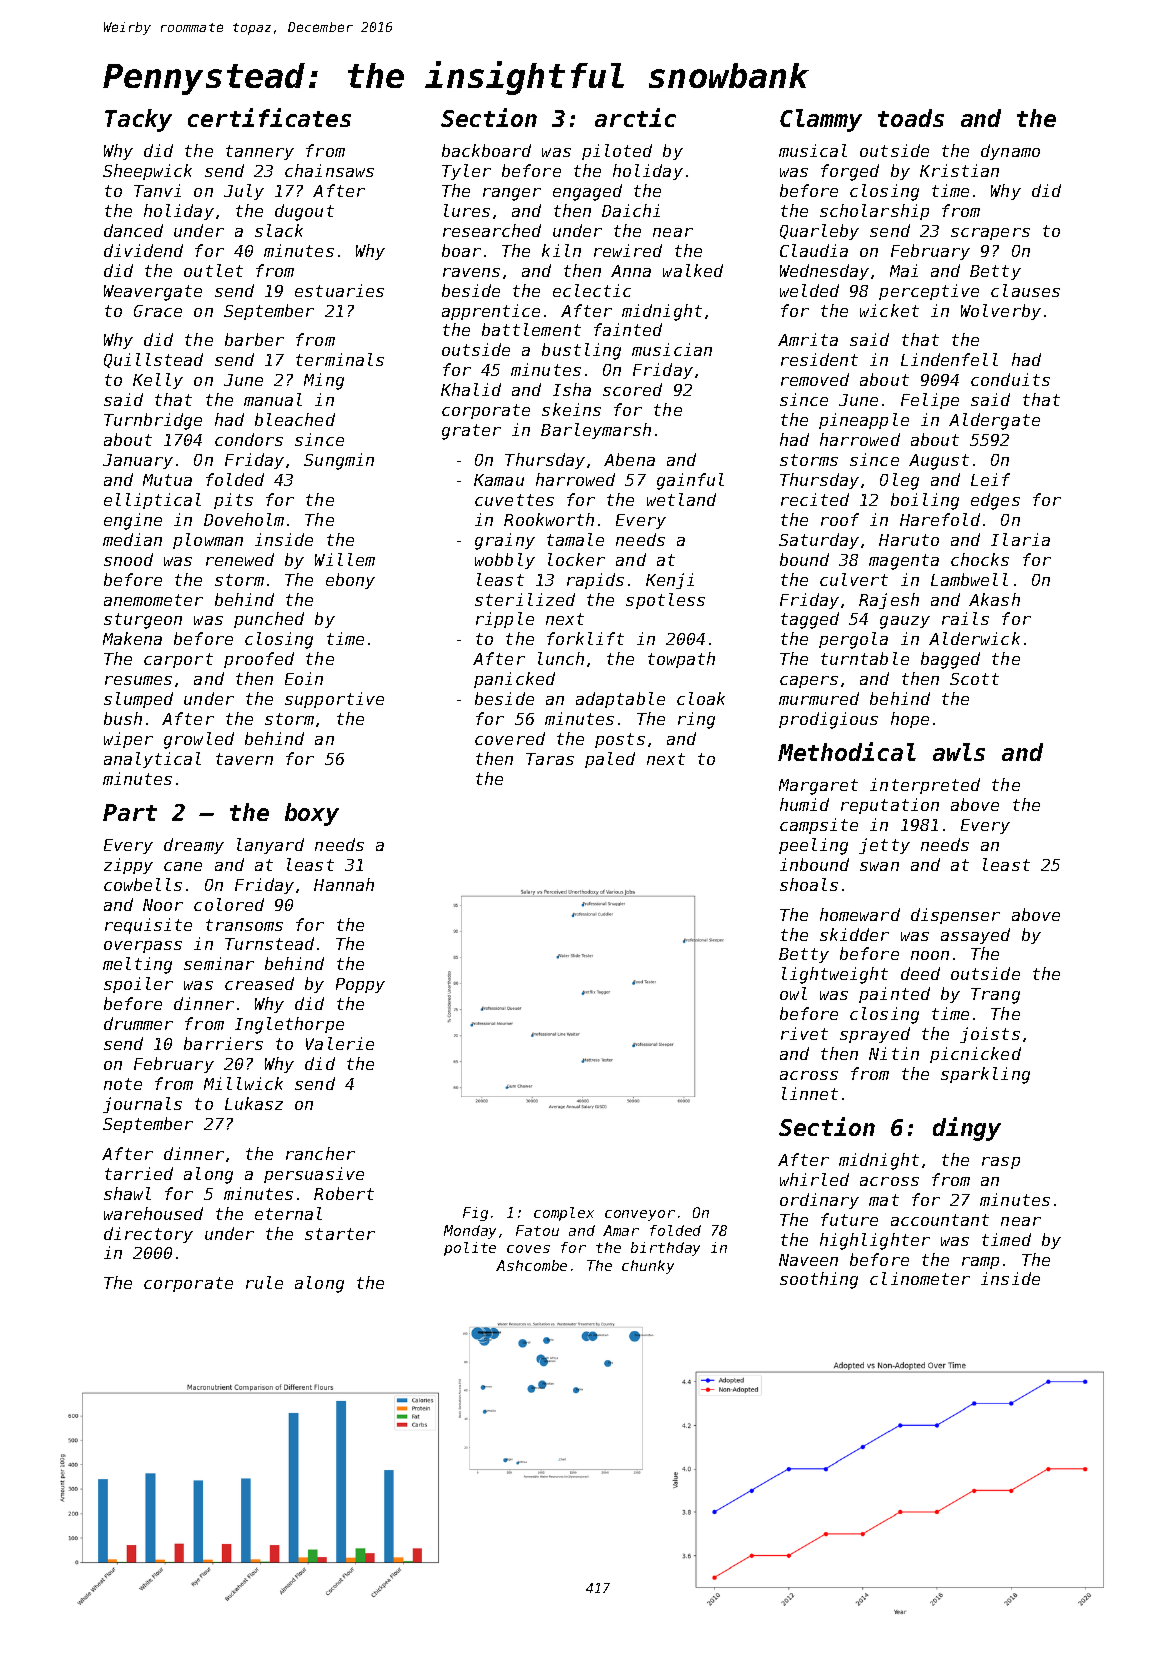  Describe the element at coordinates (491, 312) in the screenshot. I see `apprentice` at that location.
